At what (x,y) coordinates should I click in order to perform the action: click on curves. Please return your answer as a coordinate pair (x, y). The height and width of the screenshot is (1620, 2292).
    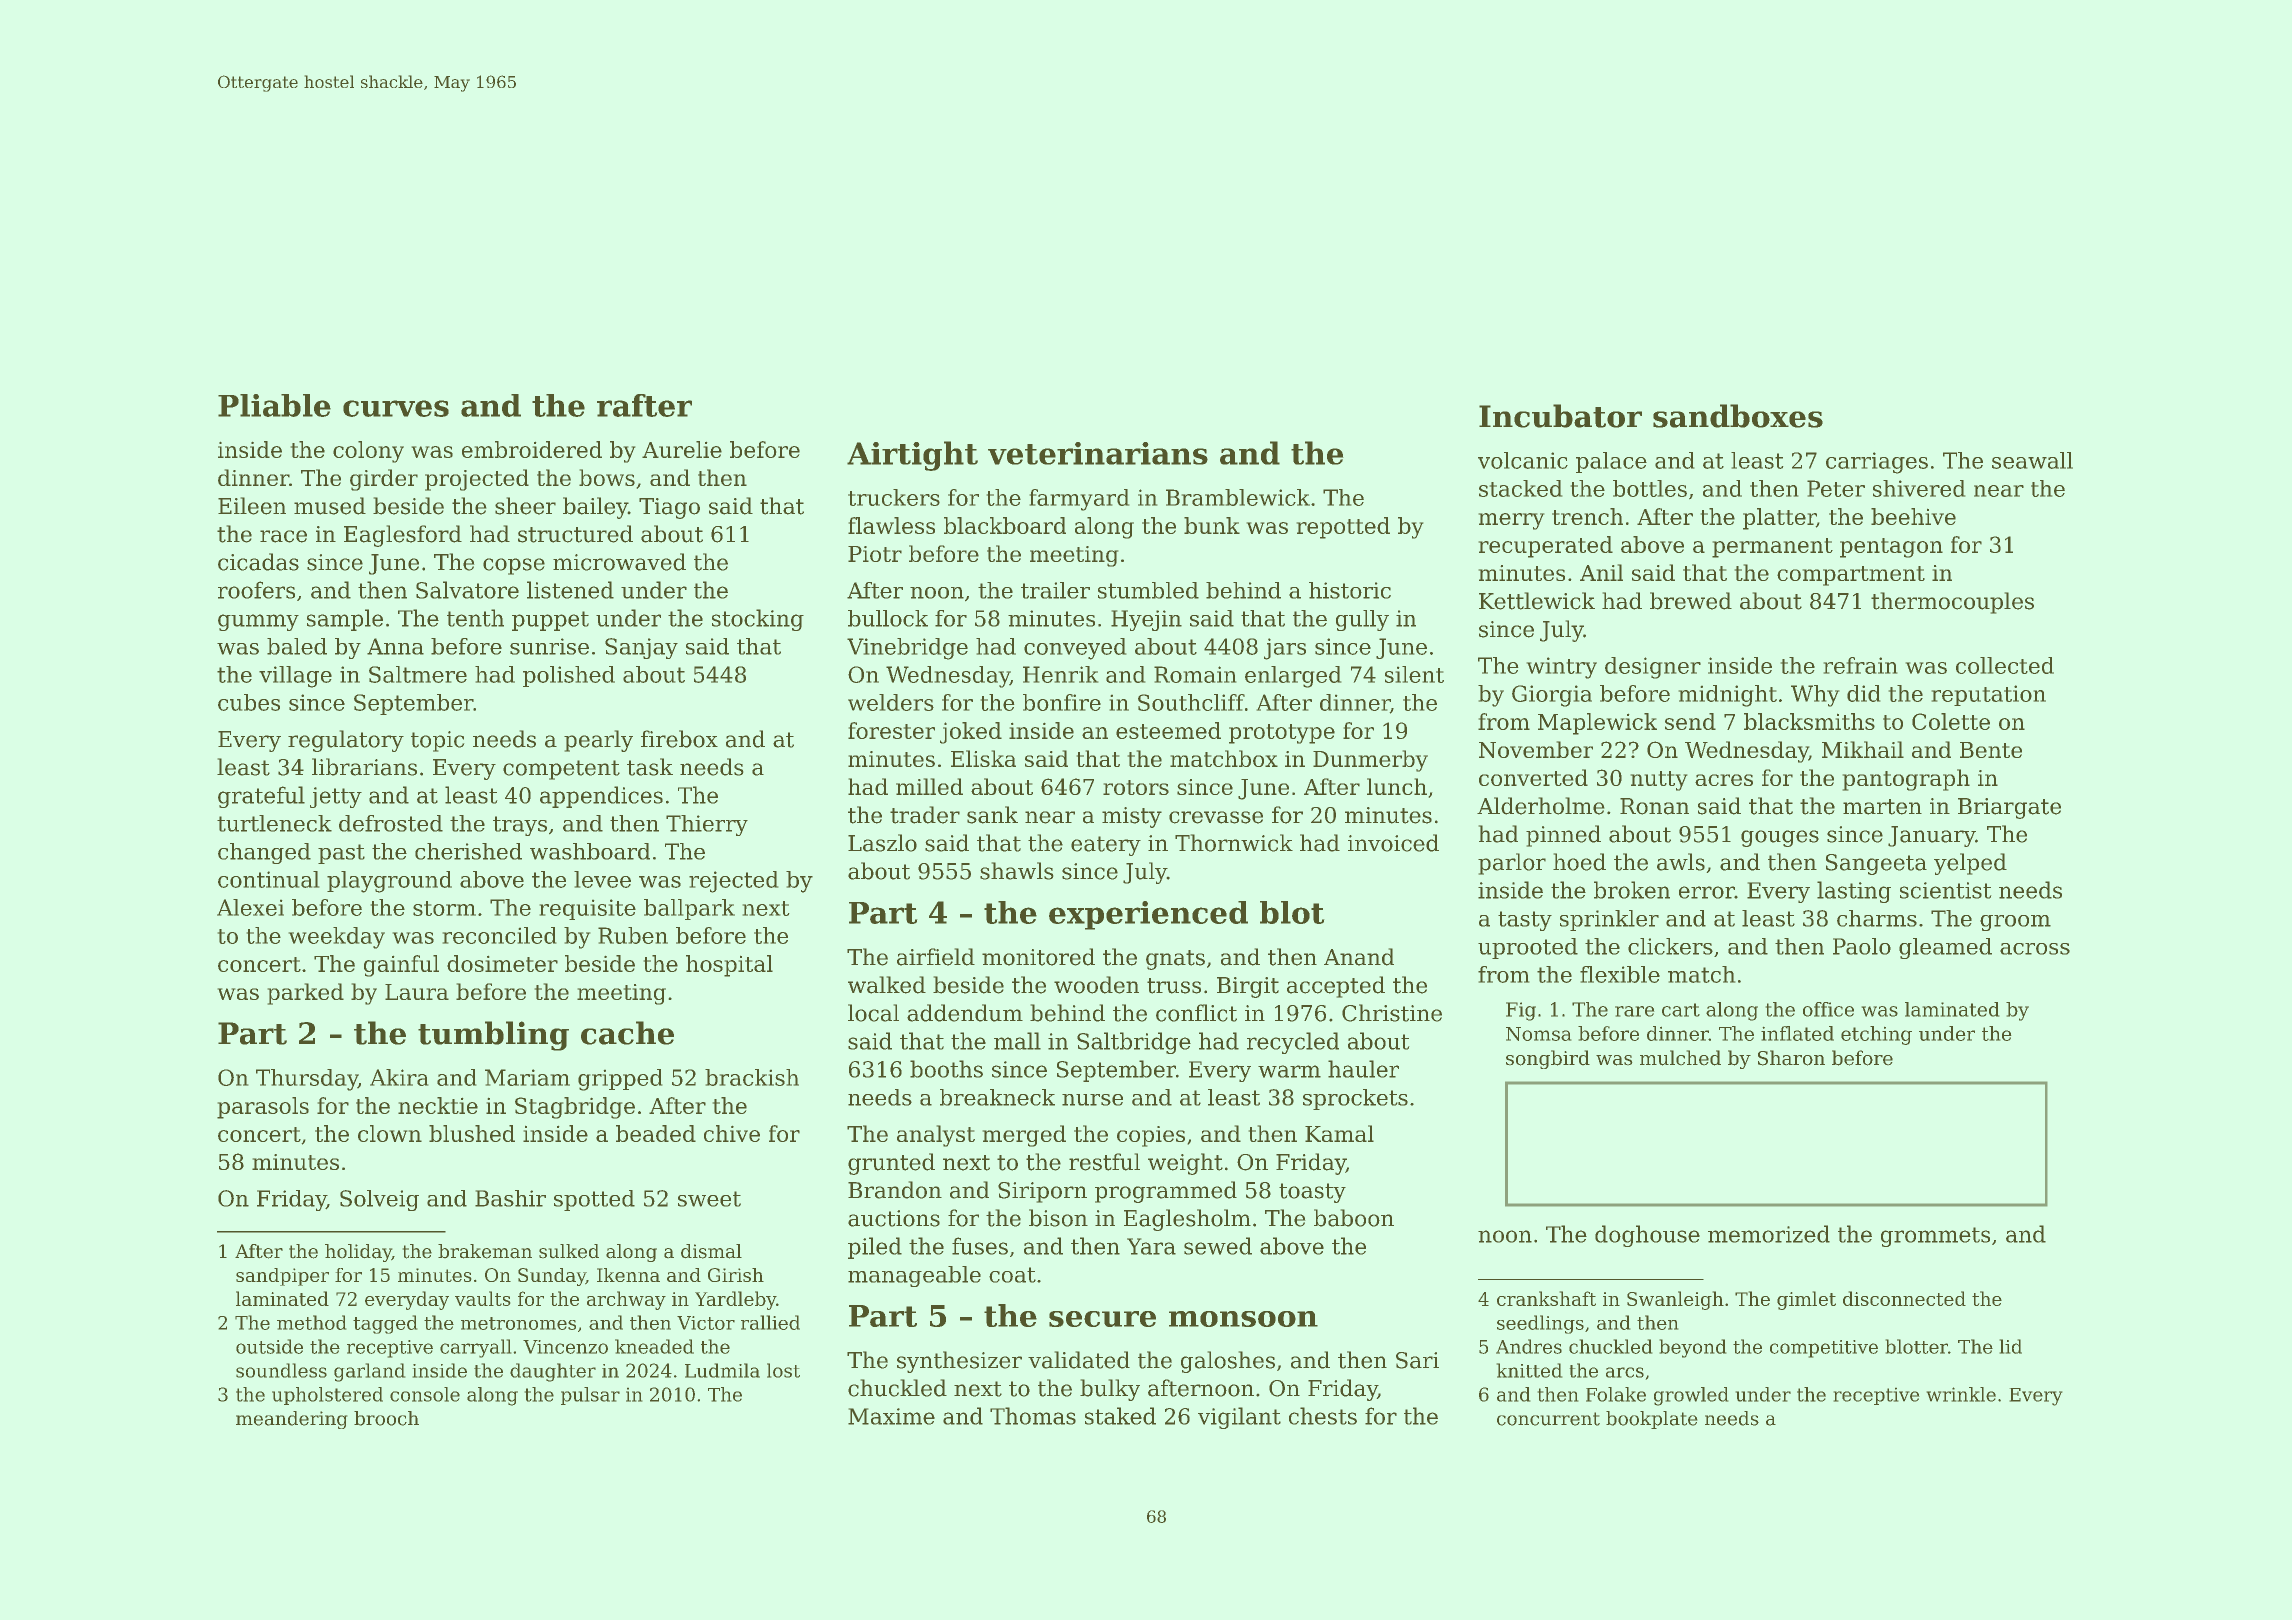
    Looking at the image, I should click on (396, 408).
